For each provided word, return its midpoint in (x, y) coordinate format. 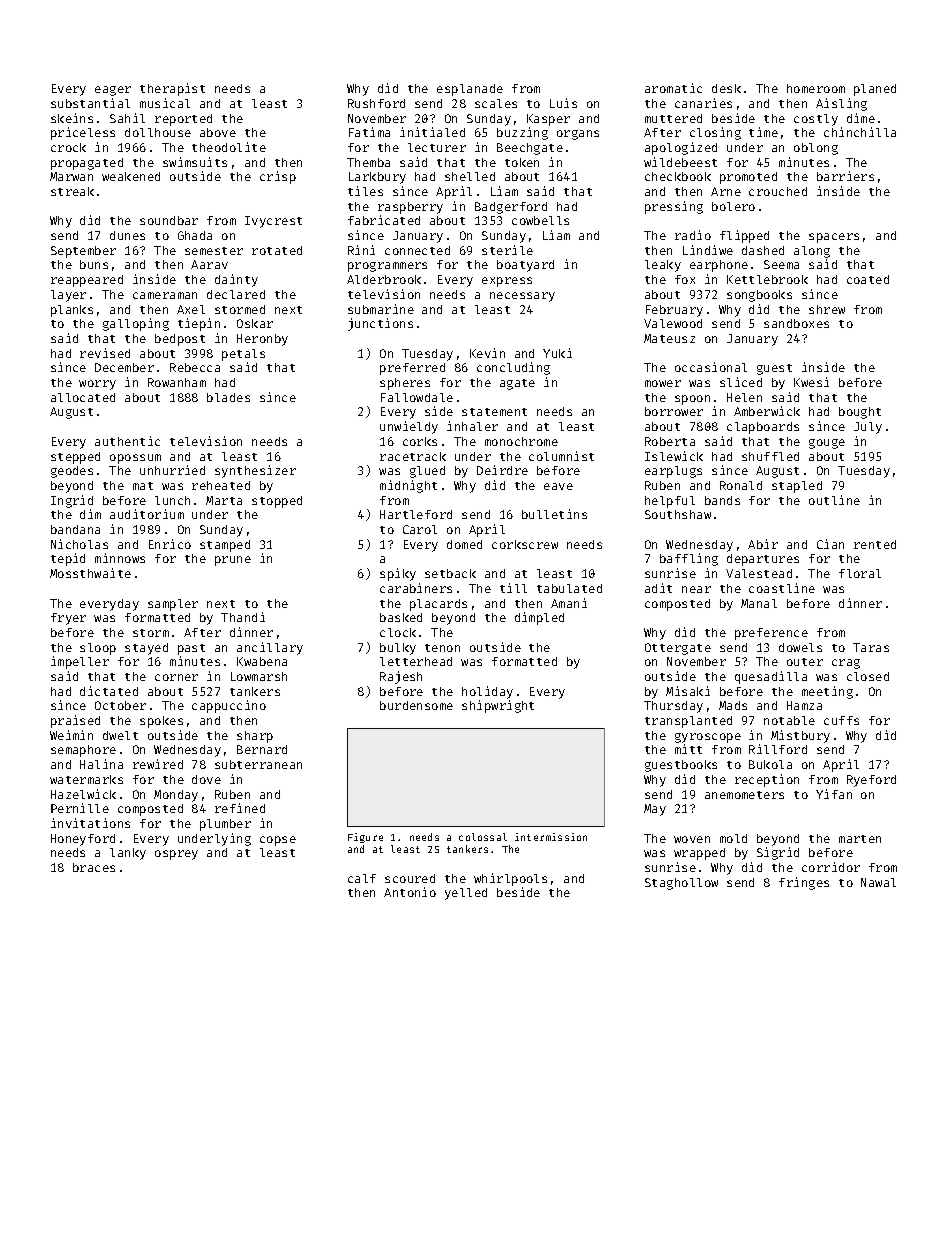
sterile (507, 250)
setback (450, 573)
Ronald (741, 485)
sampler (173, 605)
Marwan (71, 176)
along (812, 252)
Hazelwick (83, 794)
